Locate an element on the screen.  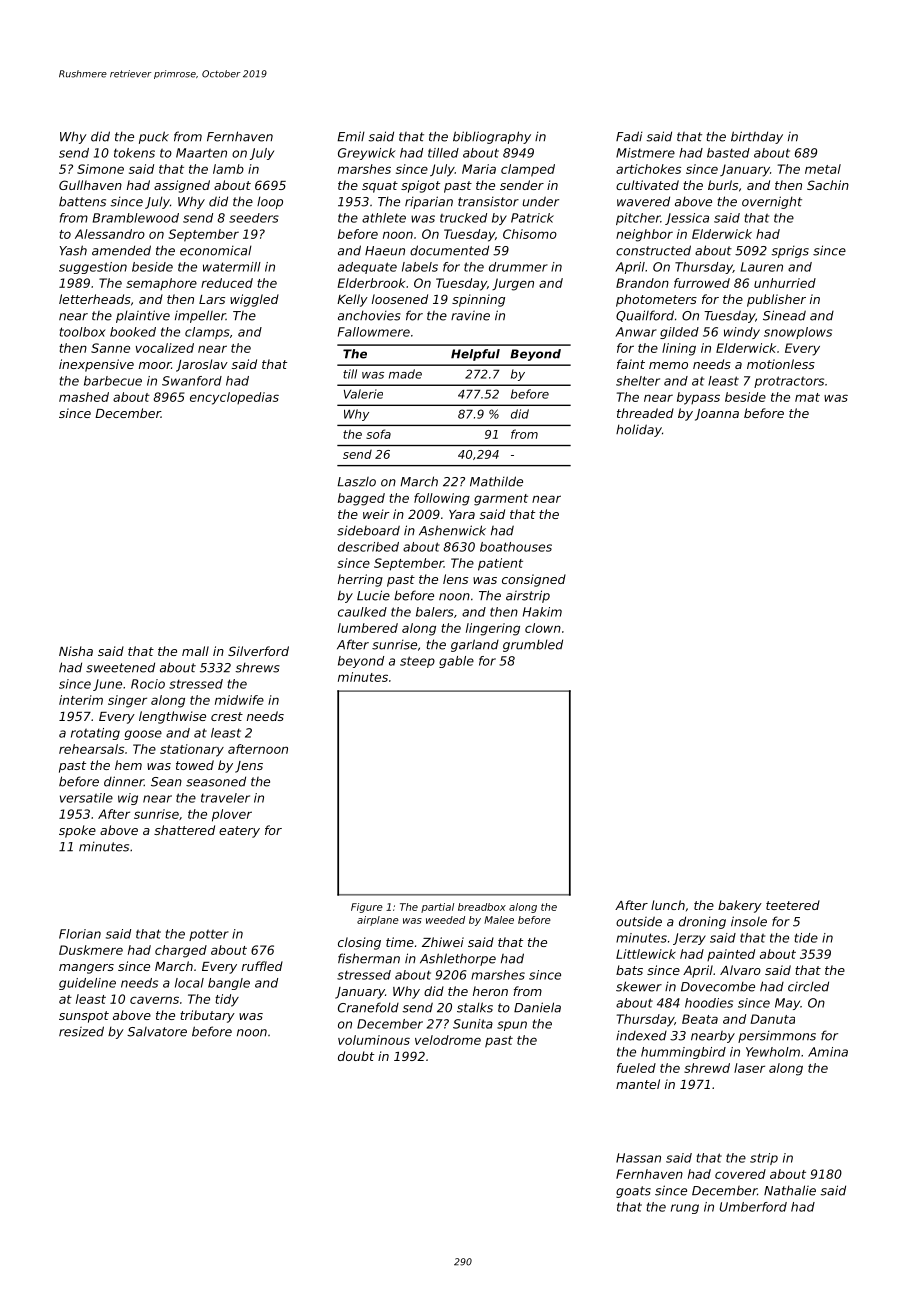
doubt is located at coordinates (356, 1056).
